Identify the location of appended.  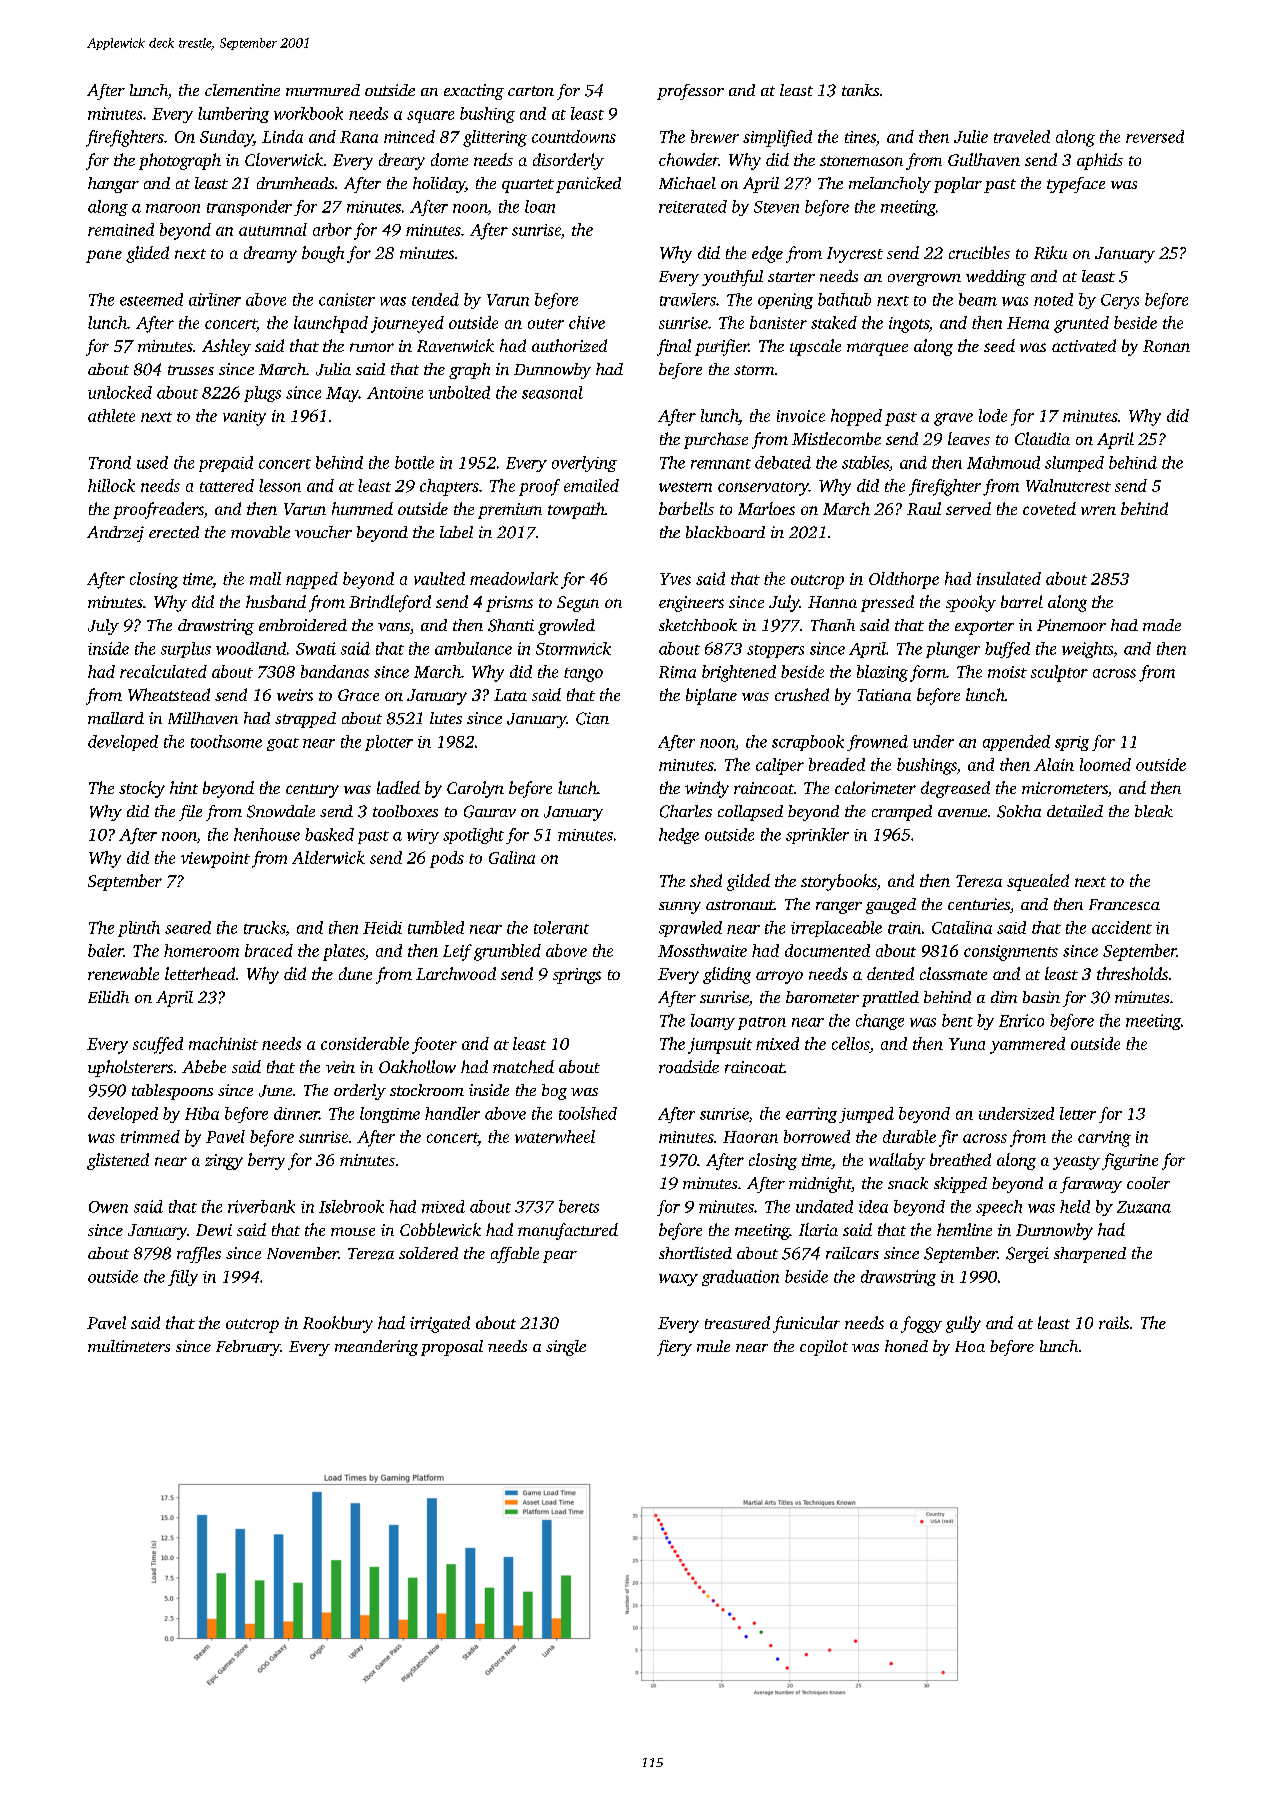
(1016, 743).
